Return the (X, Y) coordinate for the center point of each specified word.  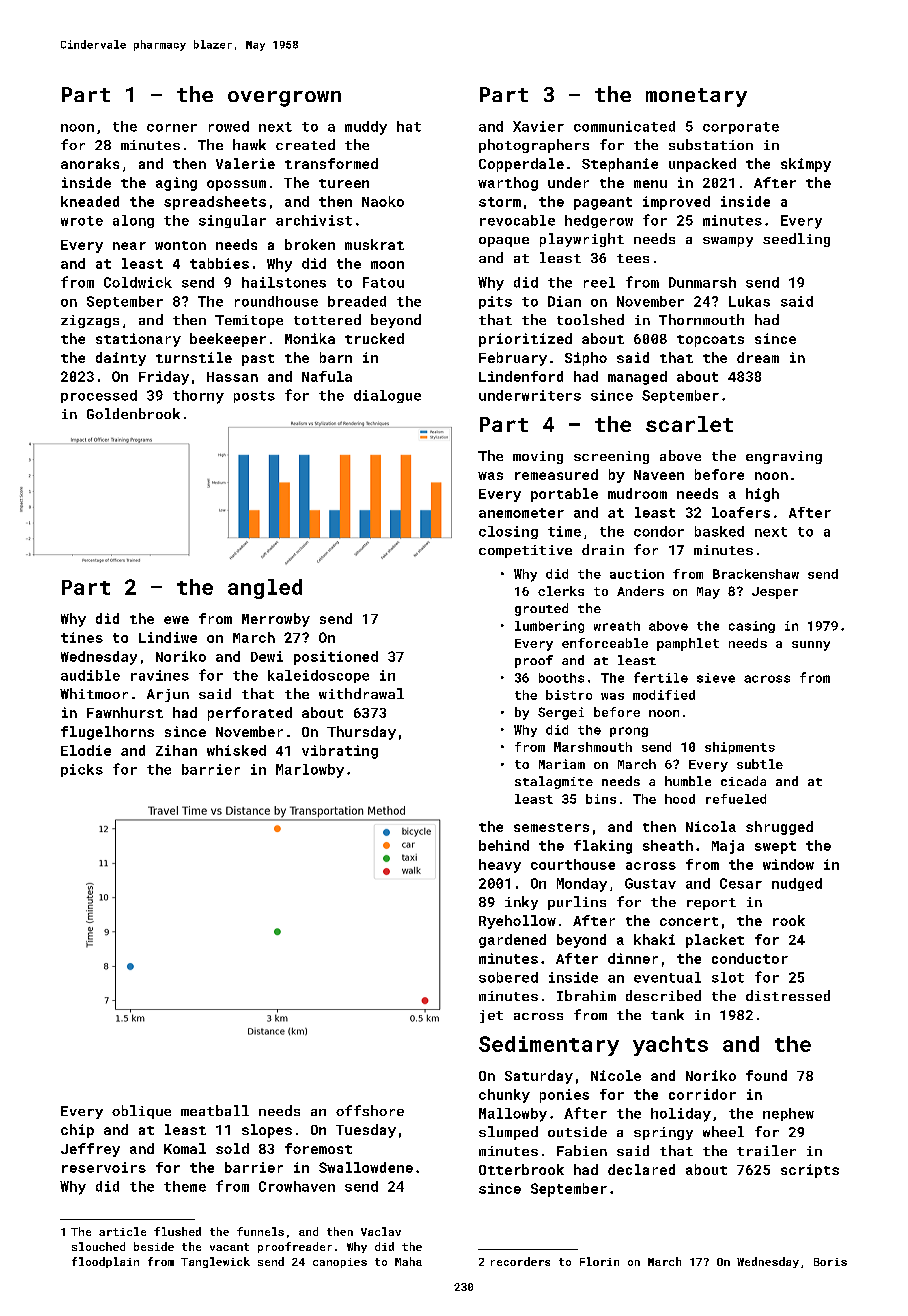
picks (82, 770)
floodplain (105, 1262)
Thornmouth (701, 319)
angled (265, 589)
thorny (198, 397)
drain (603, 549)
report (711, 904)
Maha (408, 1261)
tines (82, 637)
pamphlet (688, 644)
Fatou (383, 282)
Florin (599, 1261)
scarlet (689, 424)
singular (232, 221)
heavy (500, 866)
